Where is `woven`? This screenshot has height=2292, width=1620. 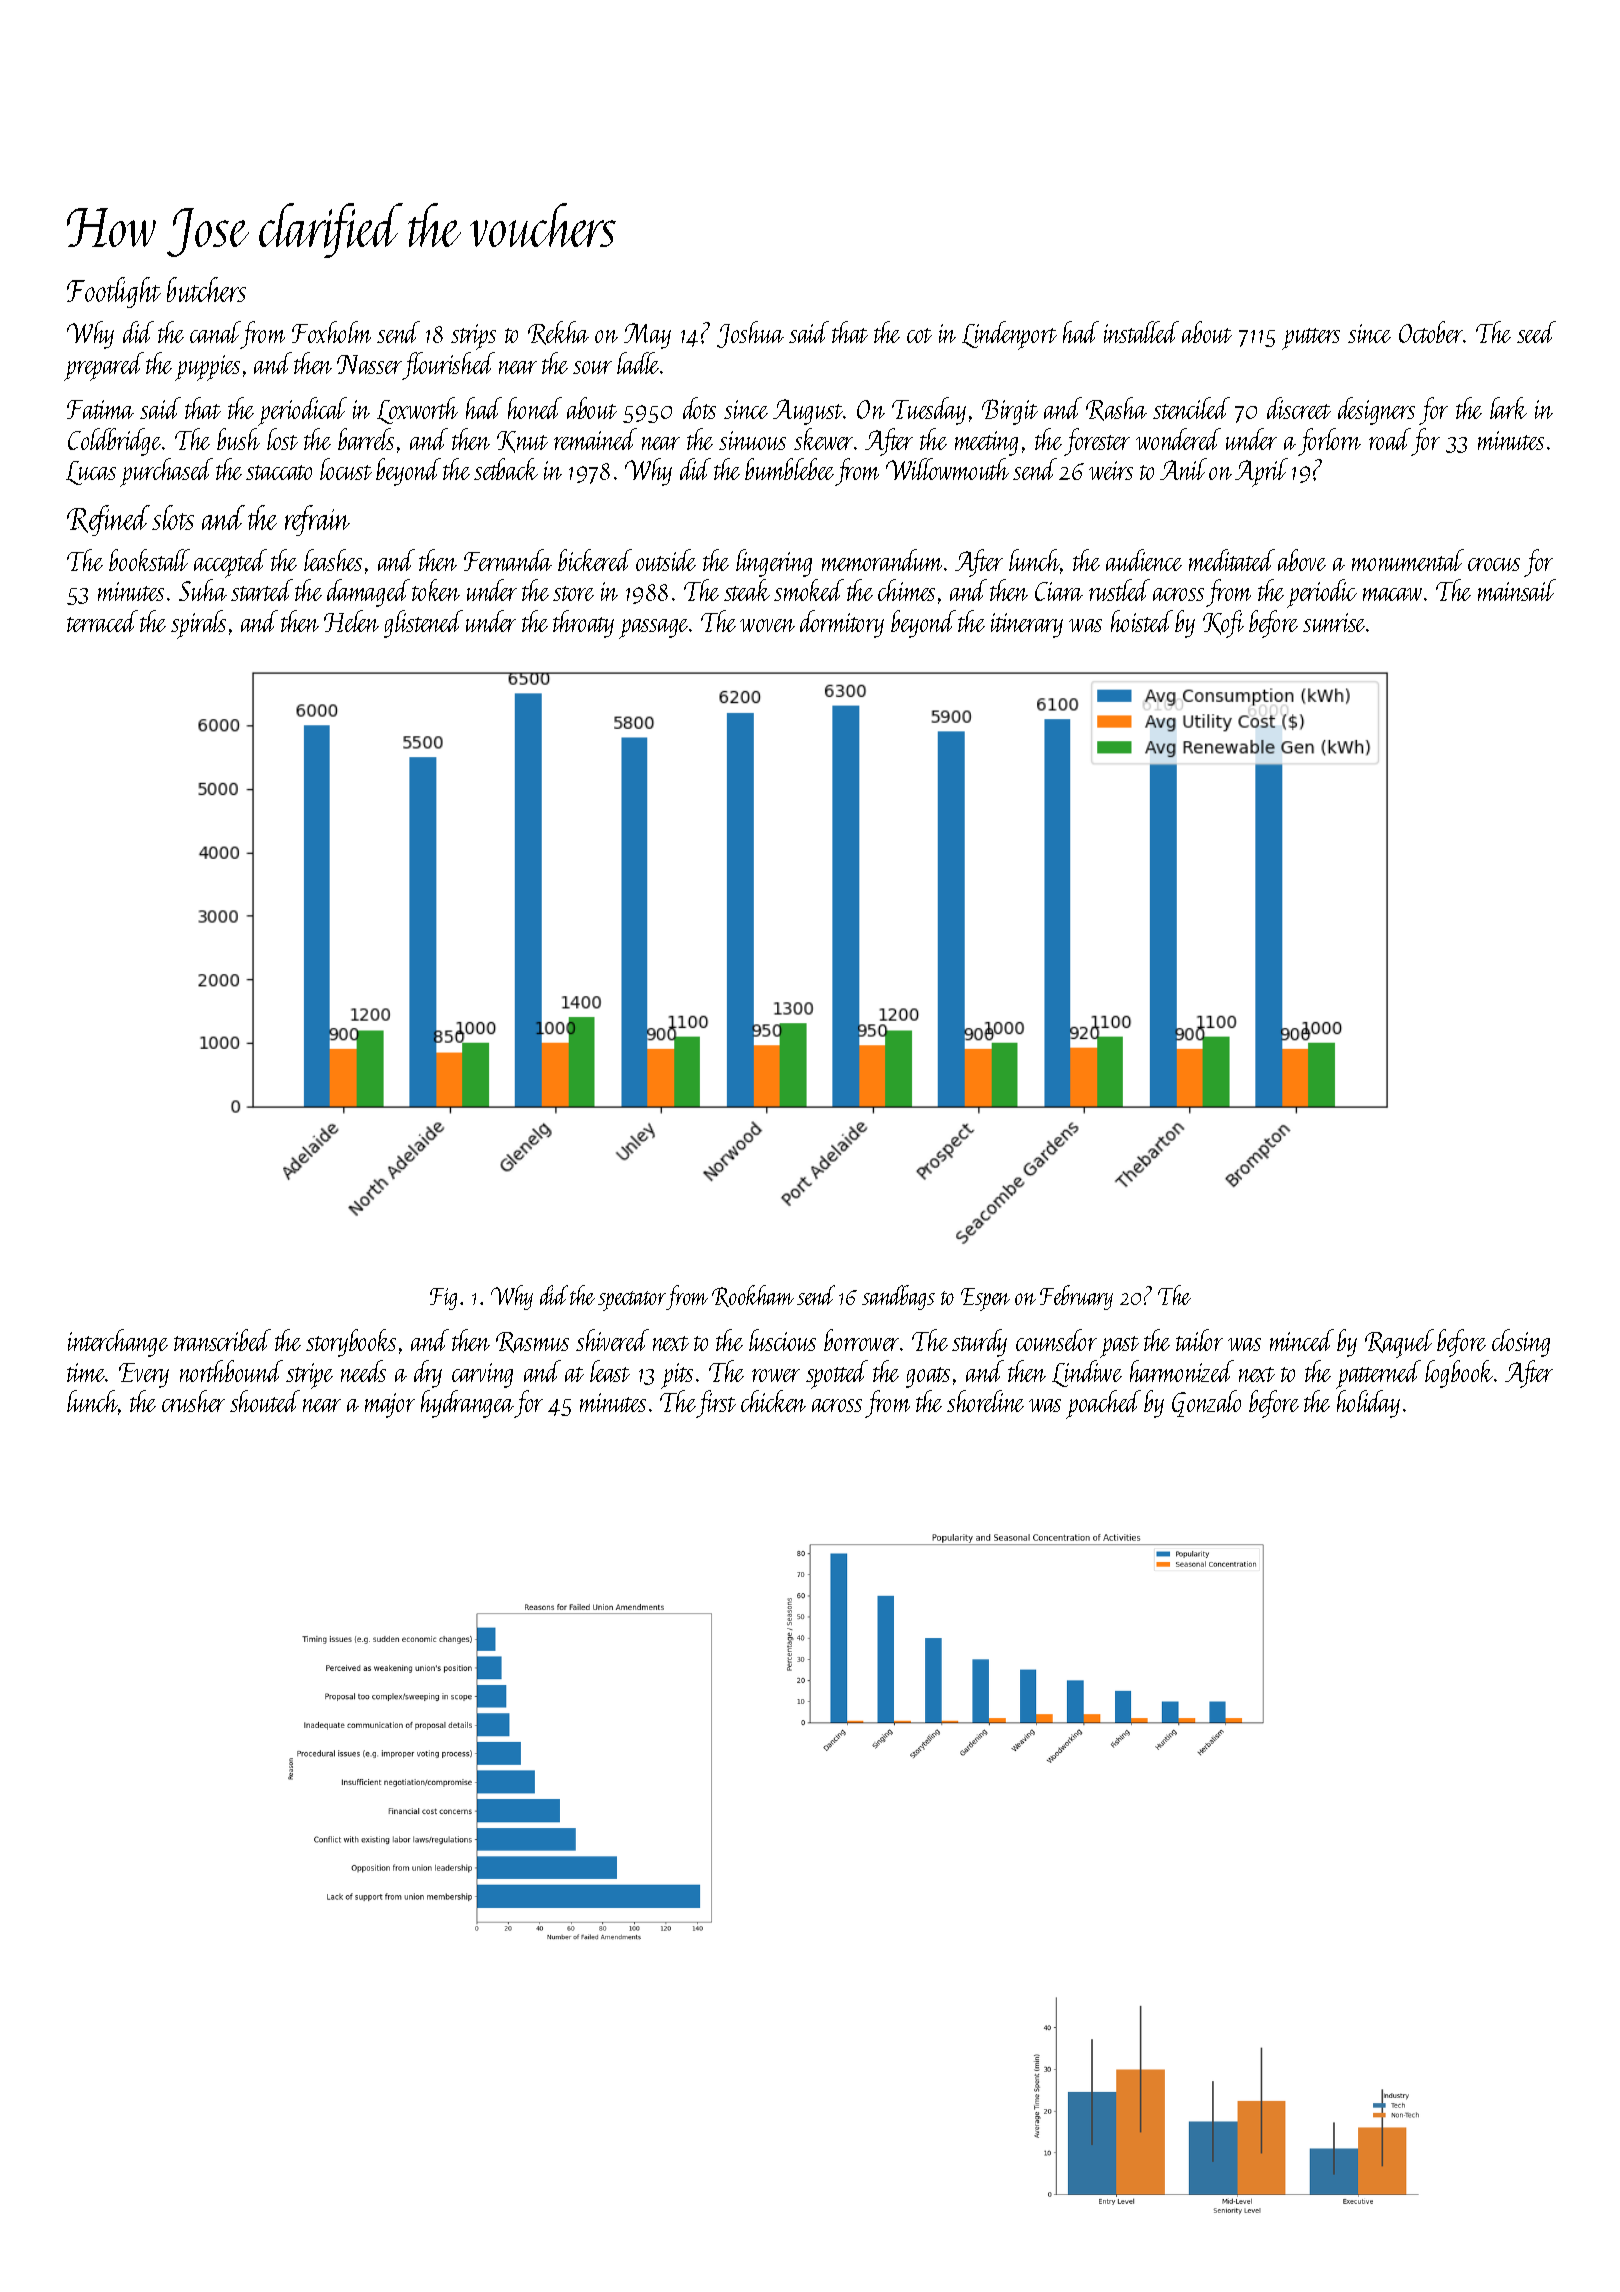
woven is located at coordinates (767, 625).
